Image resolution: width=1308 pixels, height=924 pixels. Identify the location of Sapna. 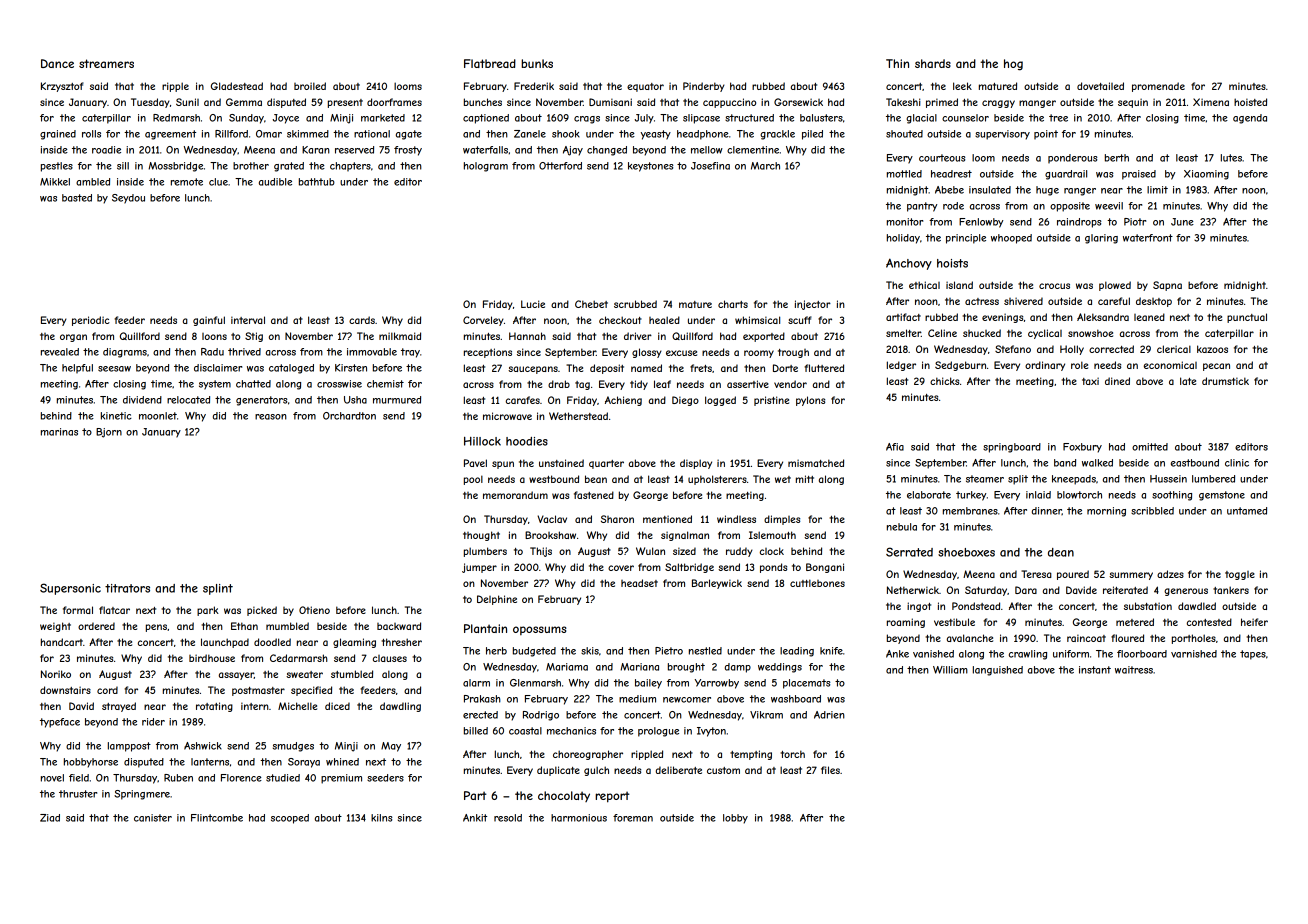
(1167, 286).
